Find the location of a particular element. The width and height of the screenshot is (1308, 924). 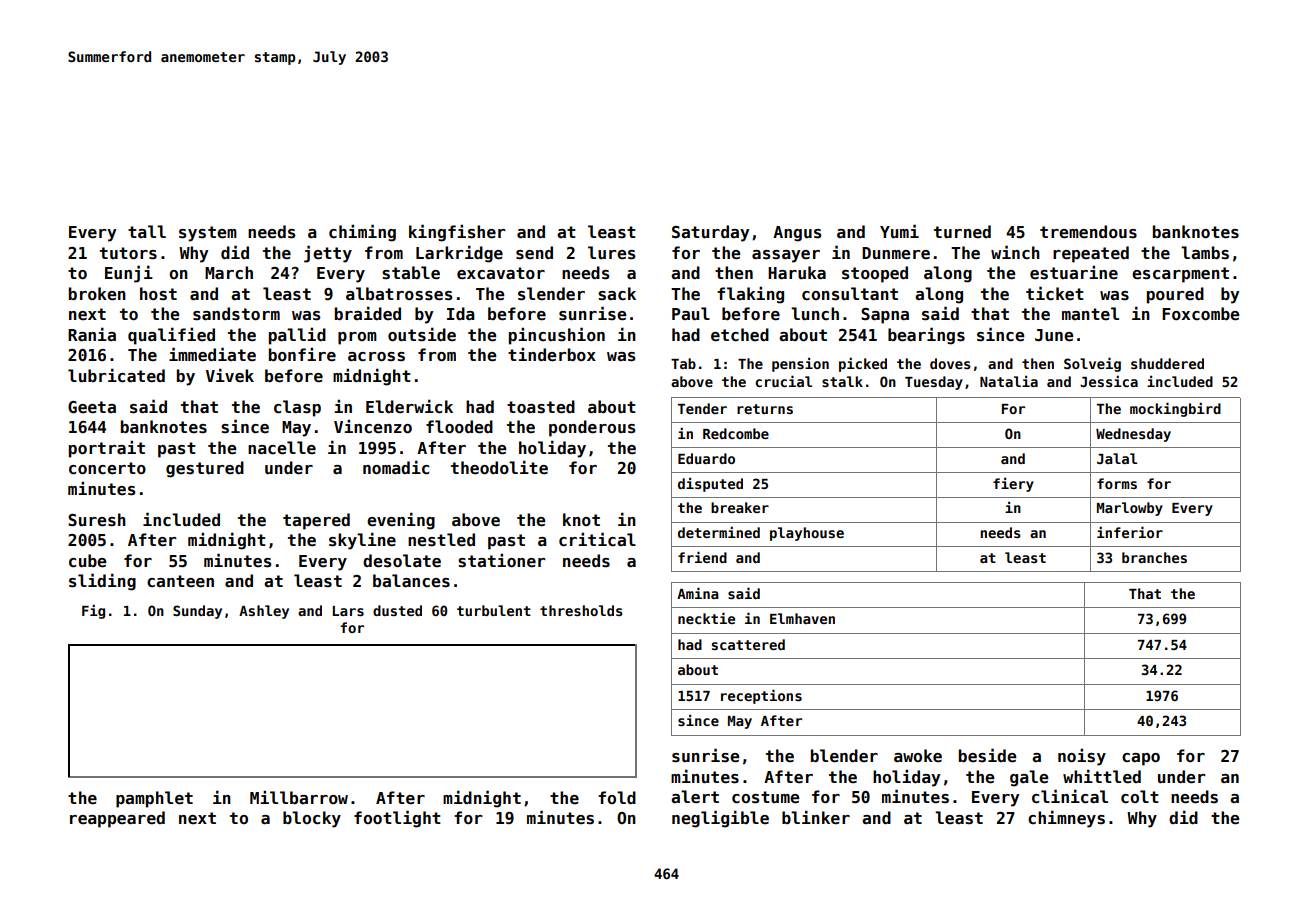

cube is located at coordinates (87, 561).
